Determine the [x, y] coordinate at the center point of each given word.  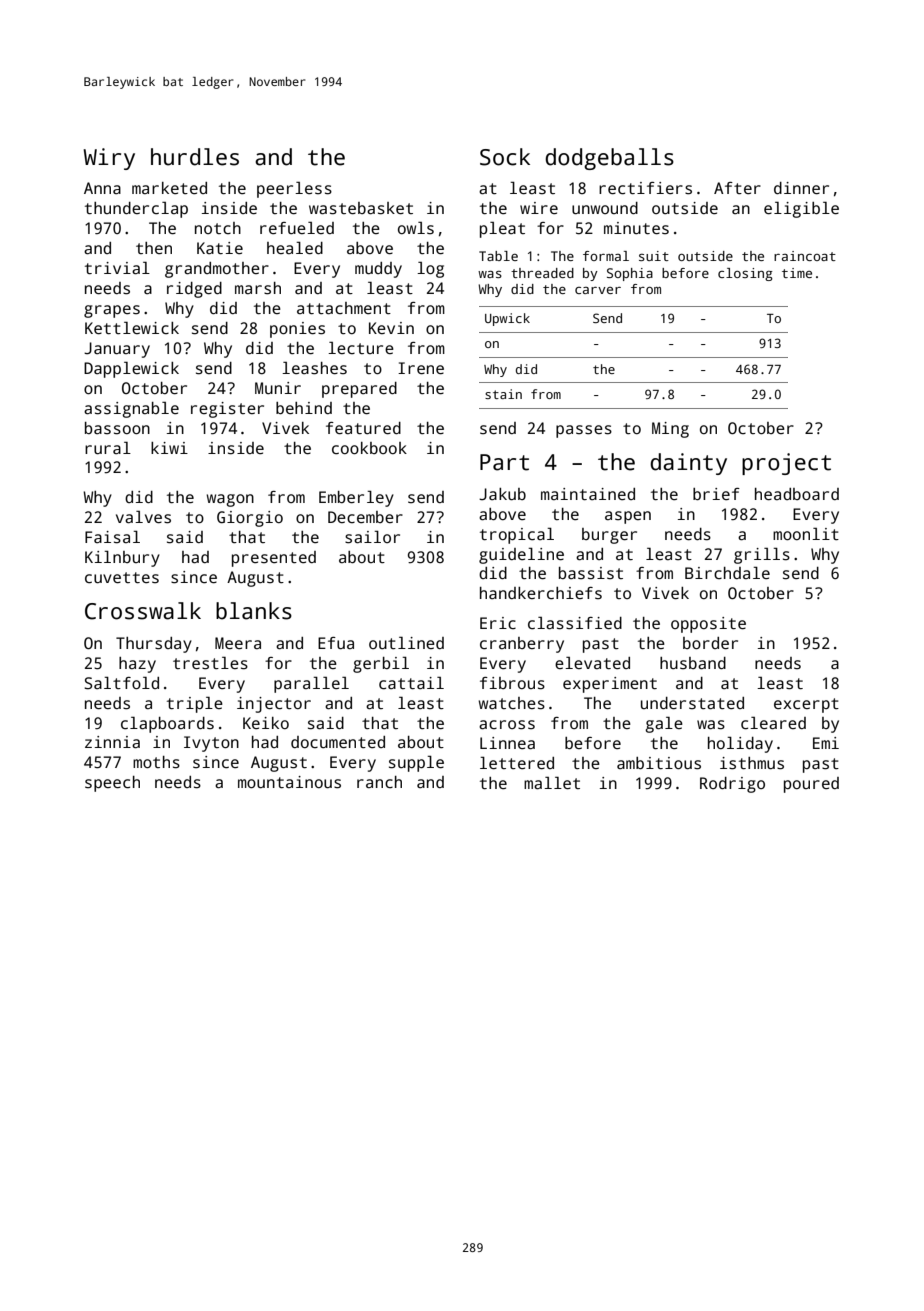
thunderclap [136, 209]
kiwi [169, 448]
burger [609, 536]
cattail [411, 683]
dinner [801, 188]
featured [363, 428]
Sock [505, 157]
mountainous [289, 782]
